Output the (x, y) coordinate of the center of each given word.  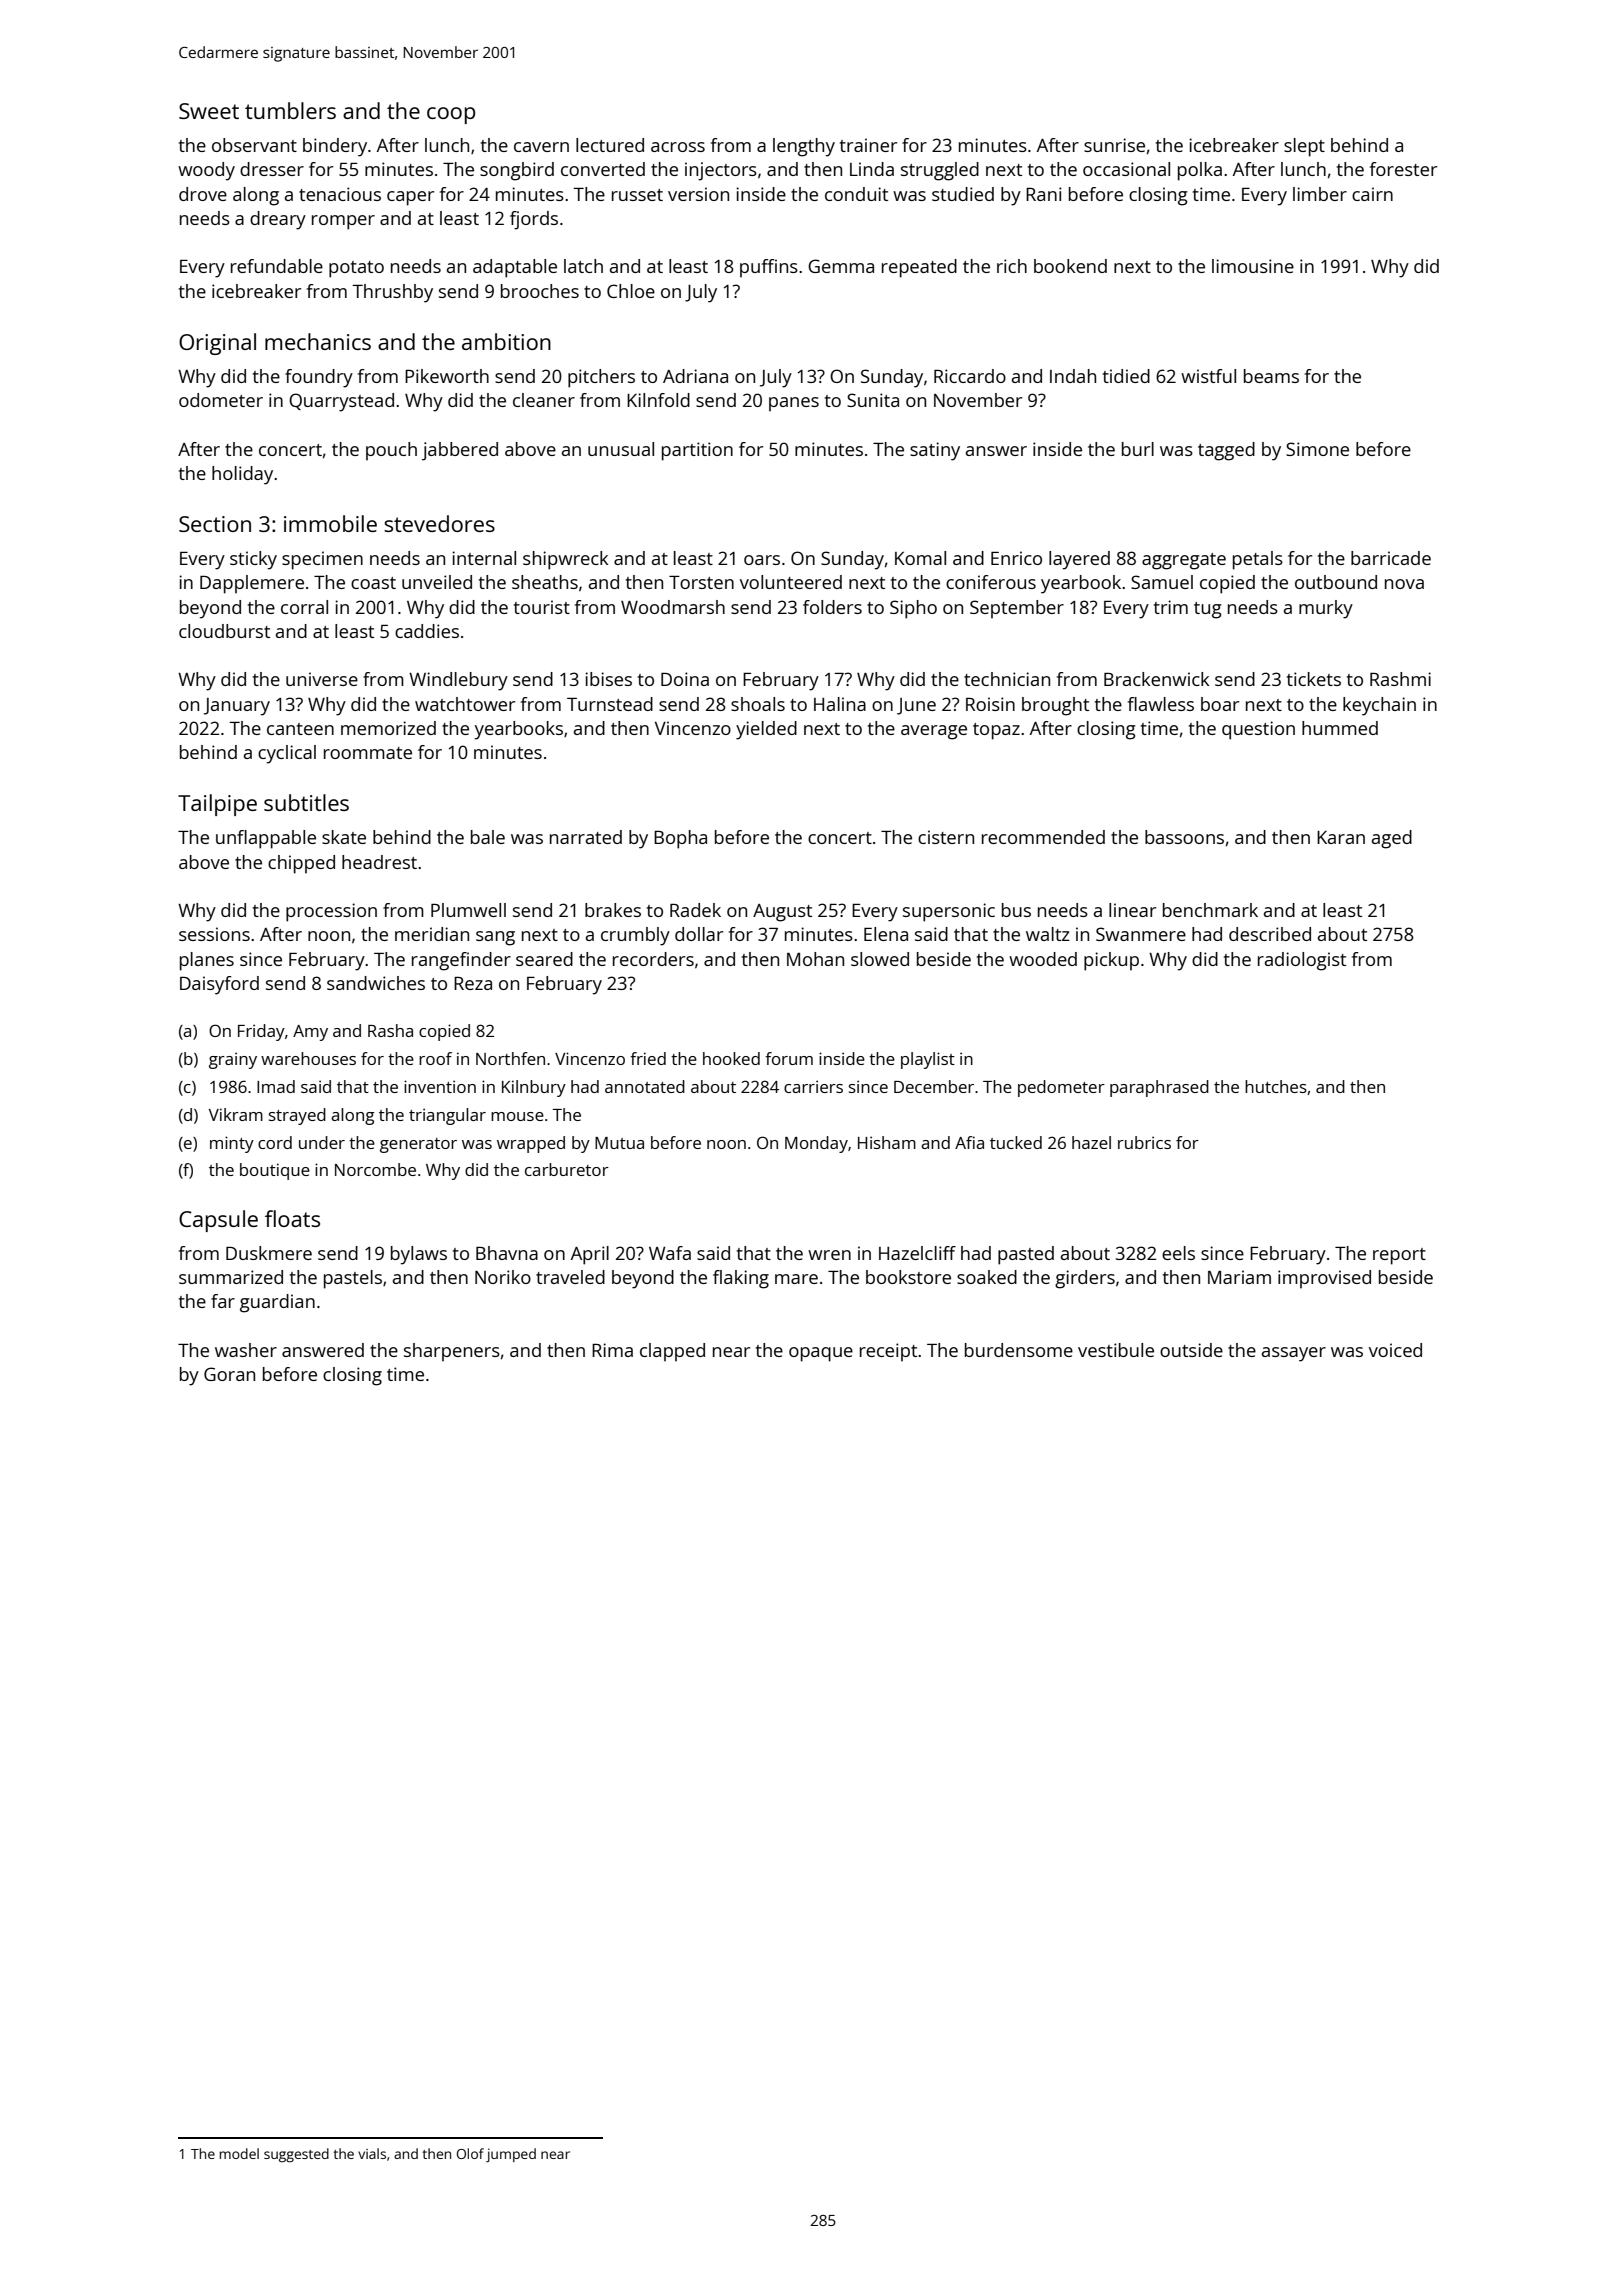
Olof (470, 2153)
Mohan (815, 959)
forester (1403, 169)
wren (829, 1255)
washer (246, 1350)
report (1399, 1256)
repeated (919, 268)
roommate (368, 753)
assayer (1294, 1354)
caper (410, 198)
